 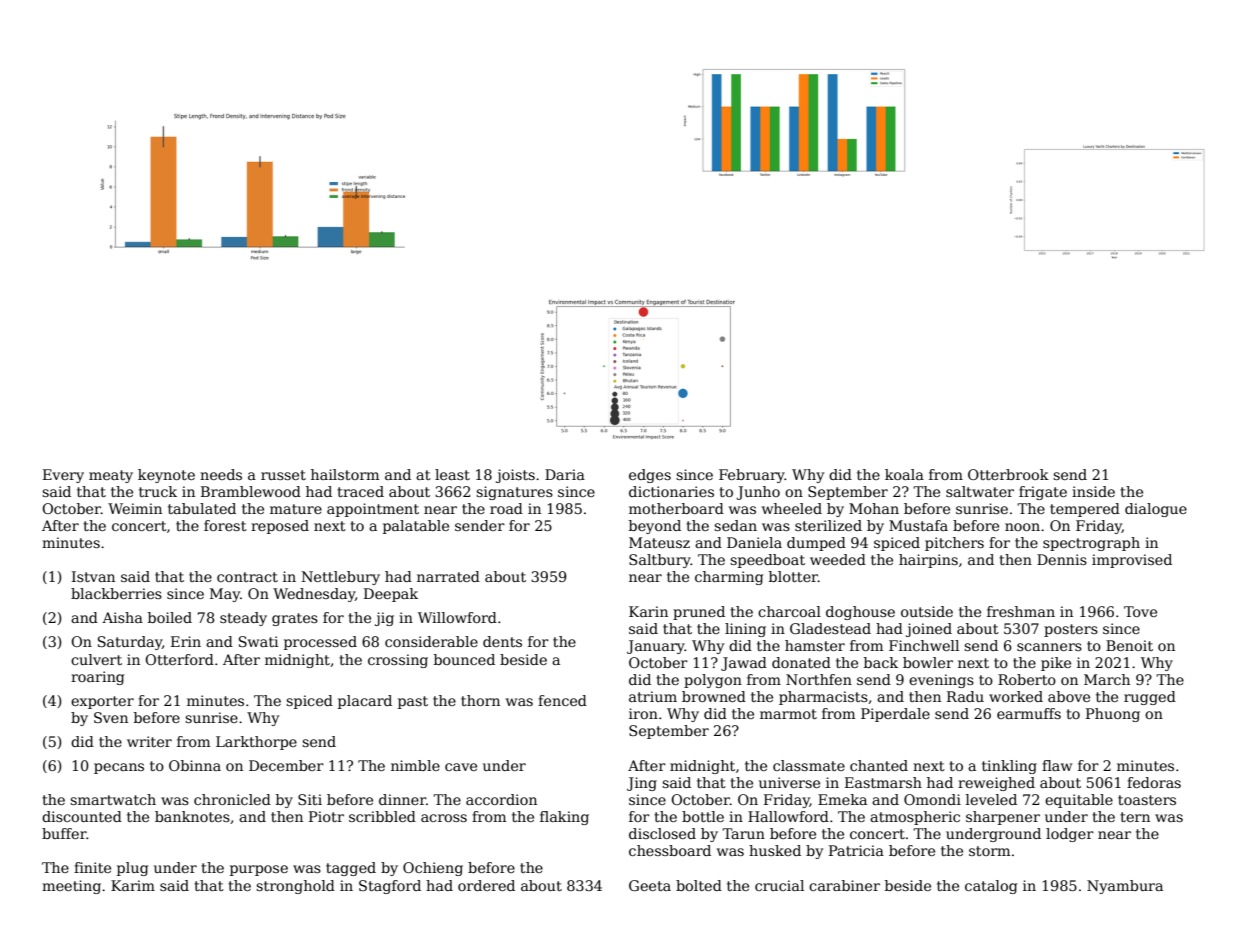 I want to click on Jawad, so click(x=744, y=664).
